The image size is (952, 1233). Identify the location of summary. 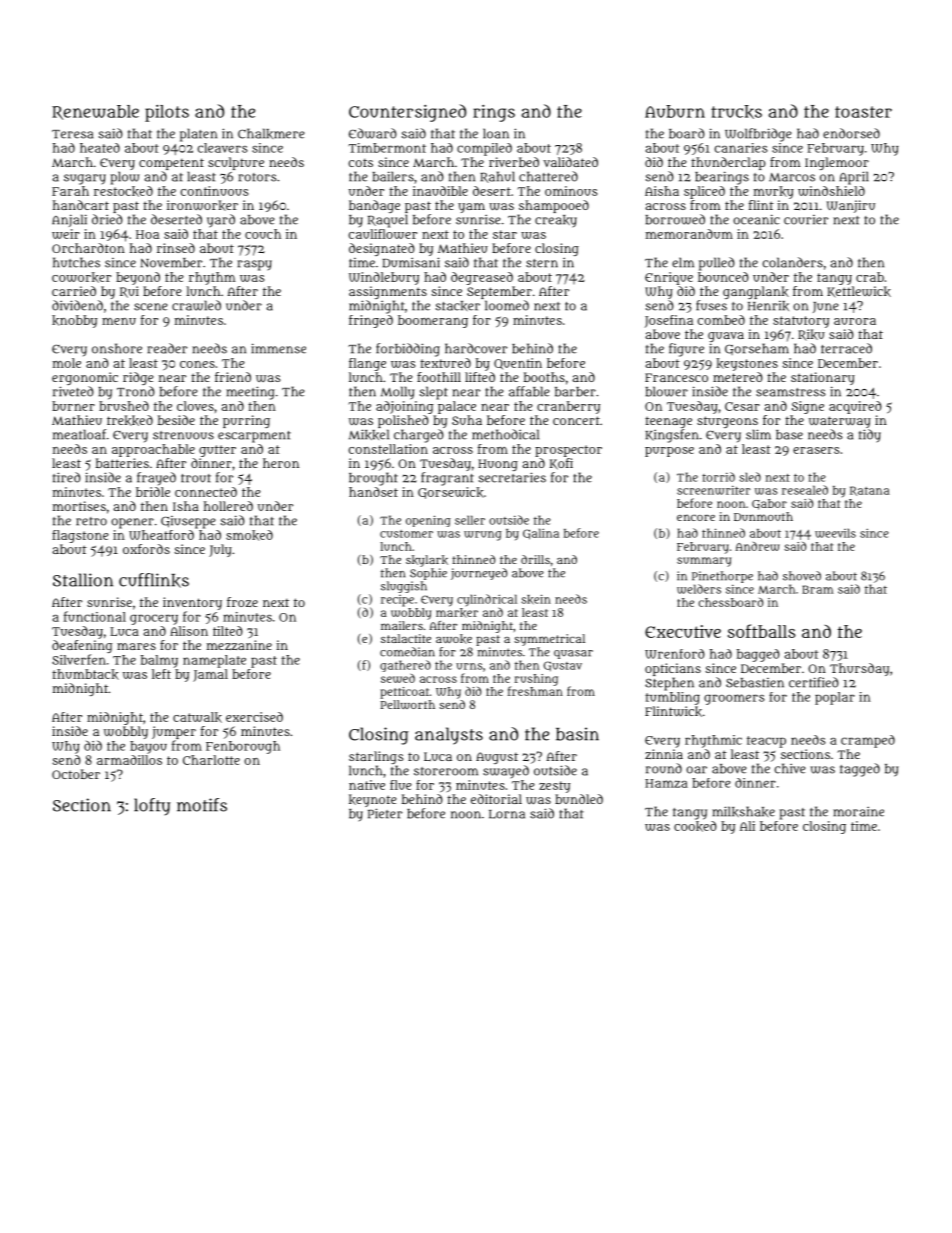
(704, 562).
